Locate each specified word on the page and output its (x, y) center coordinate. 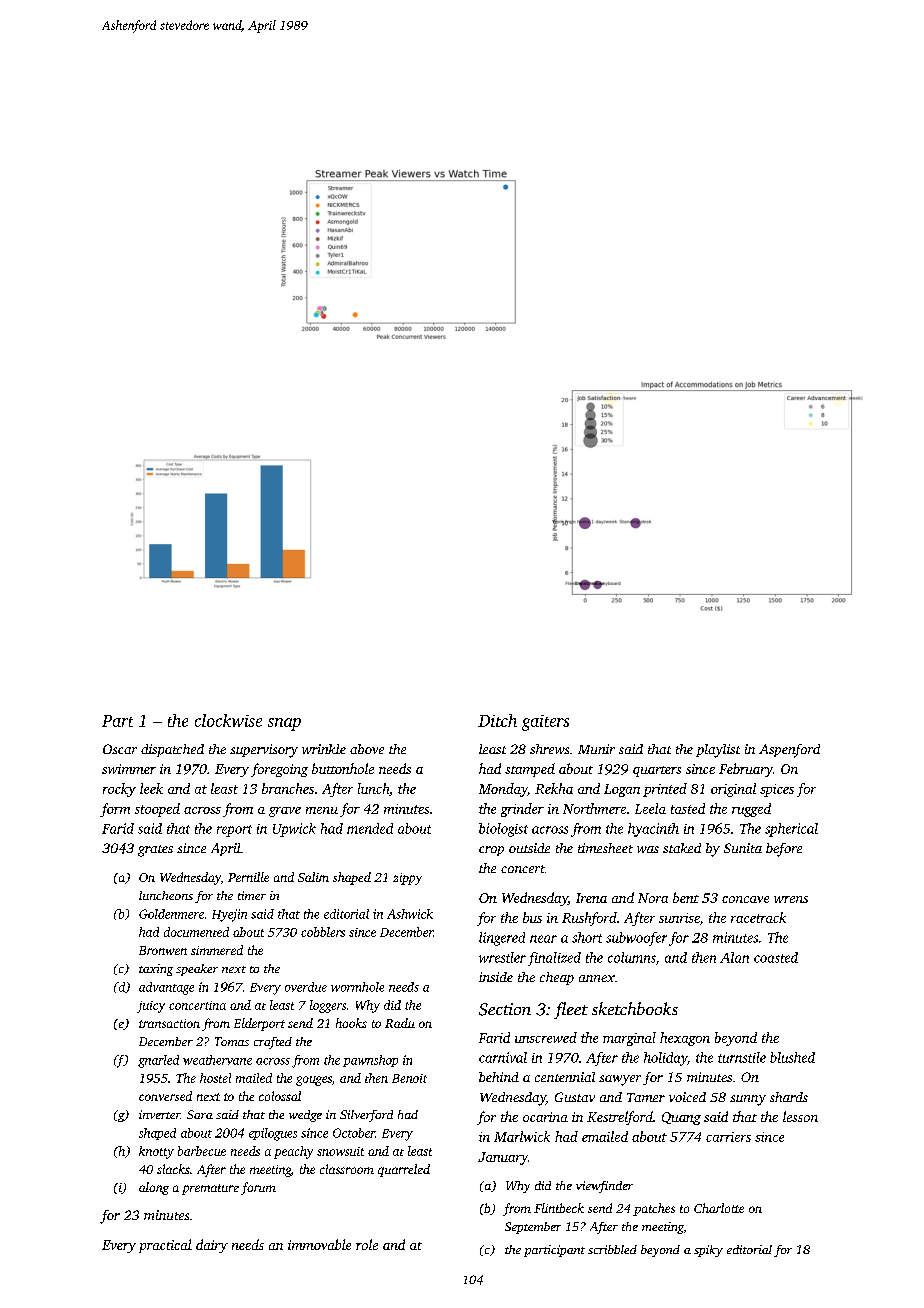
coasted (776, 957)
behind (499, 1077)
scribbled (612, 1249)
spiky (708, 1251)
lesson (800, 1116)
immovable (319, 1244)
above (367, 749)
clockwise (228, 720)
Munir (596, 749)
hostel (215, 1078)
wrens (791, 899)
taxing (156, 970)
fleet (571, 1010)
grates (155, 851)
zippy (407, 879)
